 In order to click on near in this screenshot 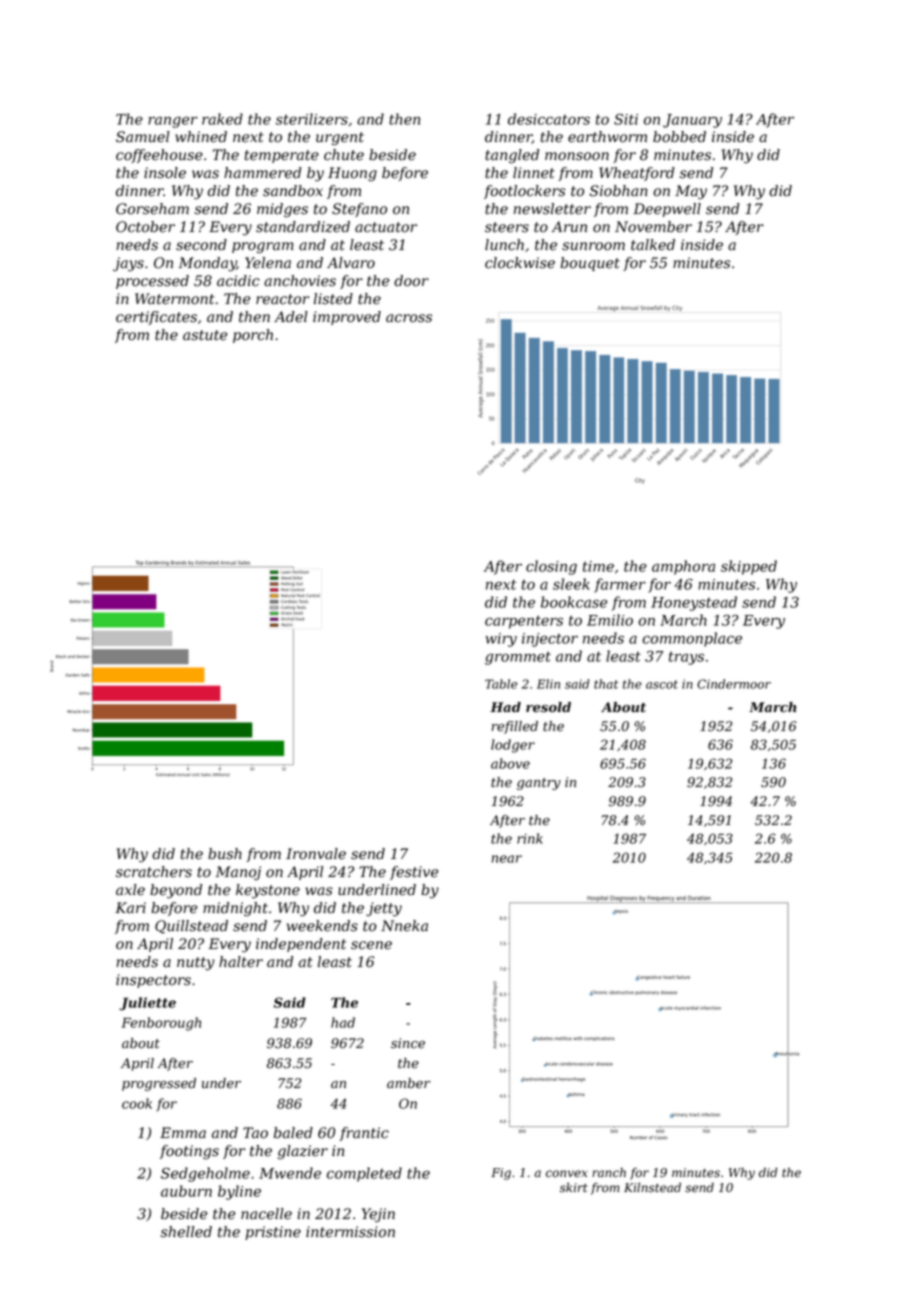, I will do `click(507, 859)`.
